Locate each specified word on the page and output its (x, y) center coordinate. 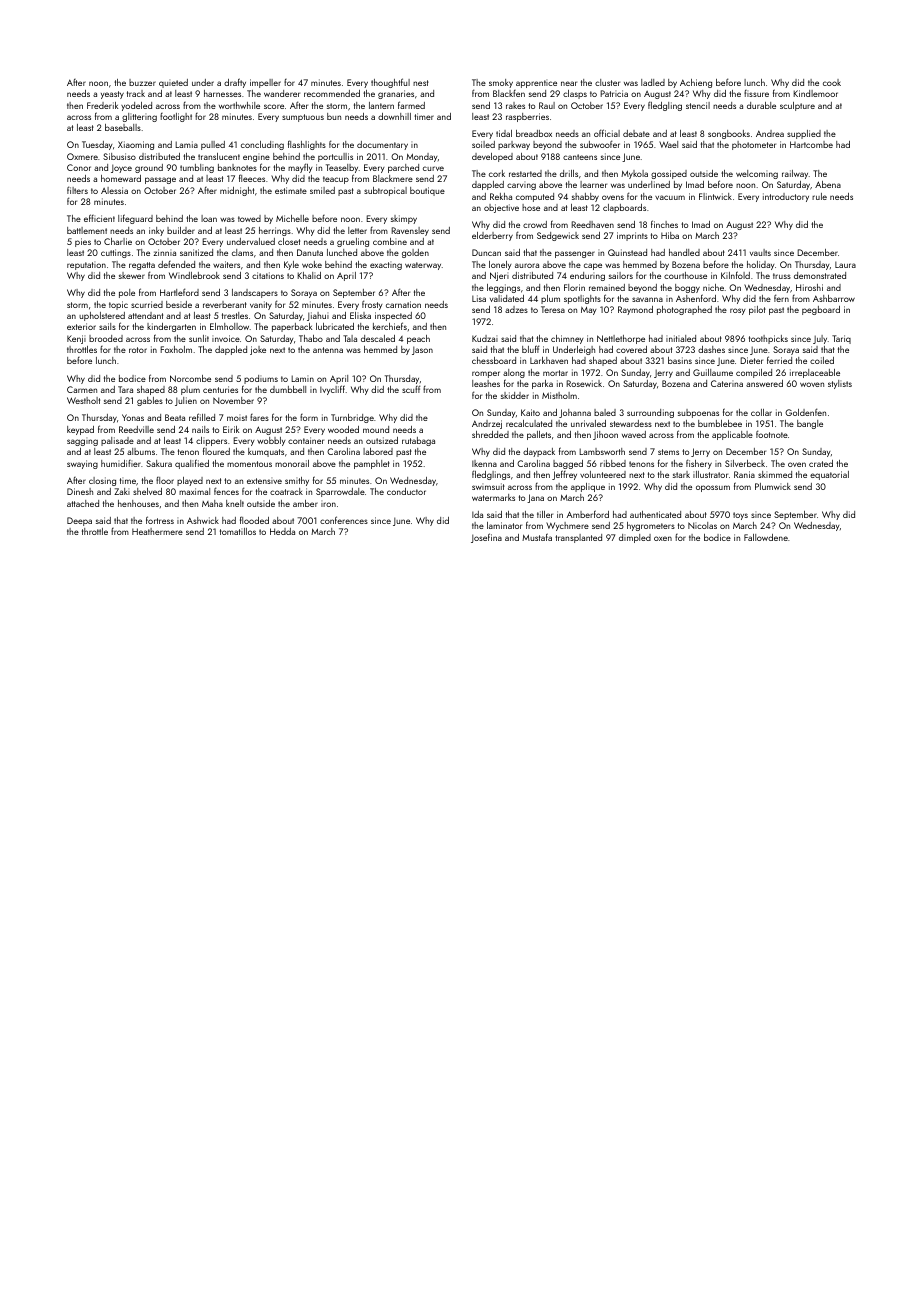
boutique (427, 191)
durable (761, 105)
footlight (176, 117)
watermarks (493, 497)
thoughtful (390, 83)
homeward (121, 178)
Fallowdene (766, 537)
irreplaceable (815, 373)
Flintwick (715, 196)
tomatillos (238, 531)
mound (376, 429)
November (233, 400)
